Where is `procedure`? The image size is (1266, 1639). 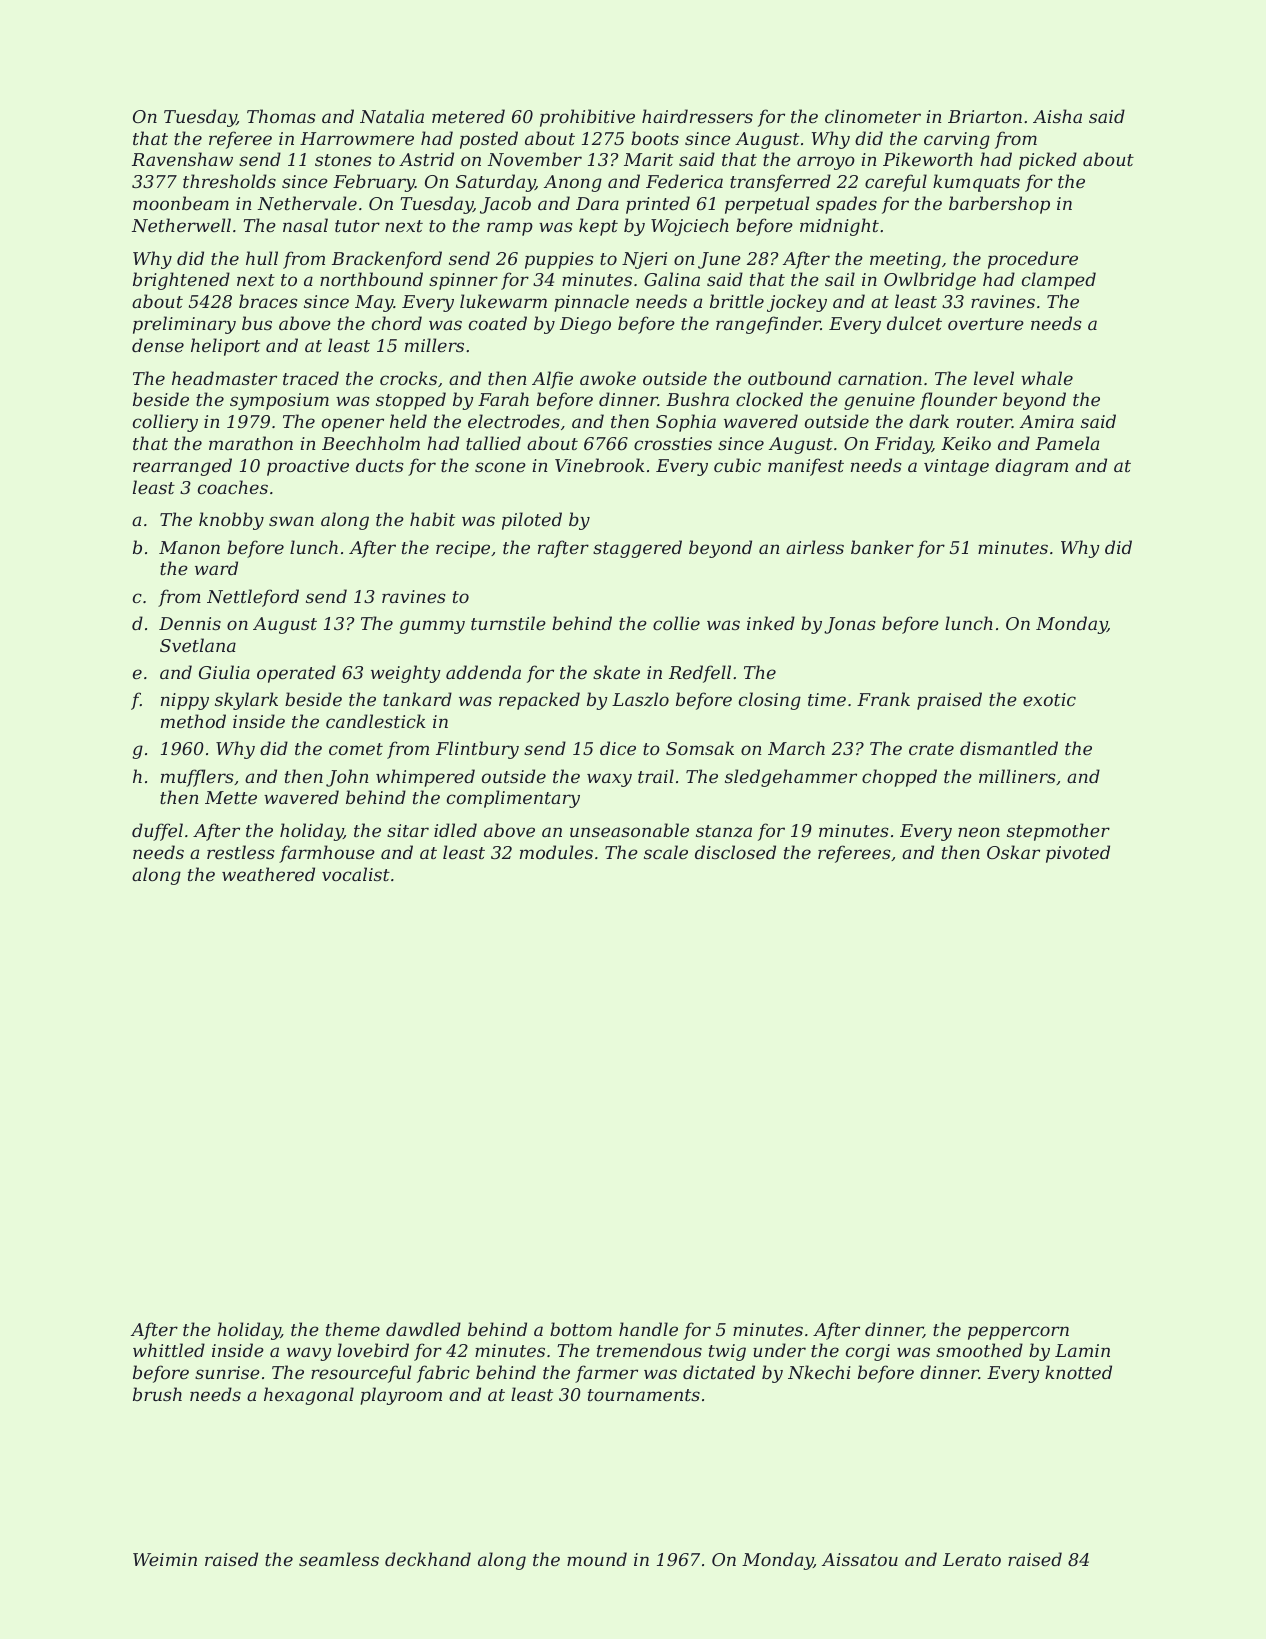 procedure is located at coordinates (1033, 260).
